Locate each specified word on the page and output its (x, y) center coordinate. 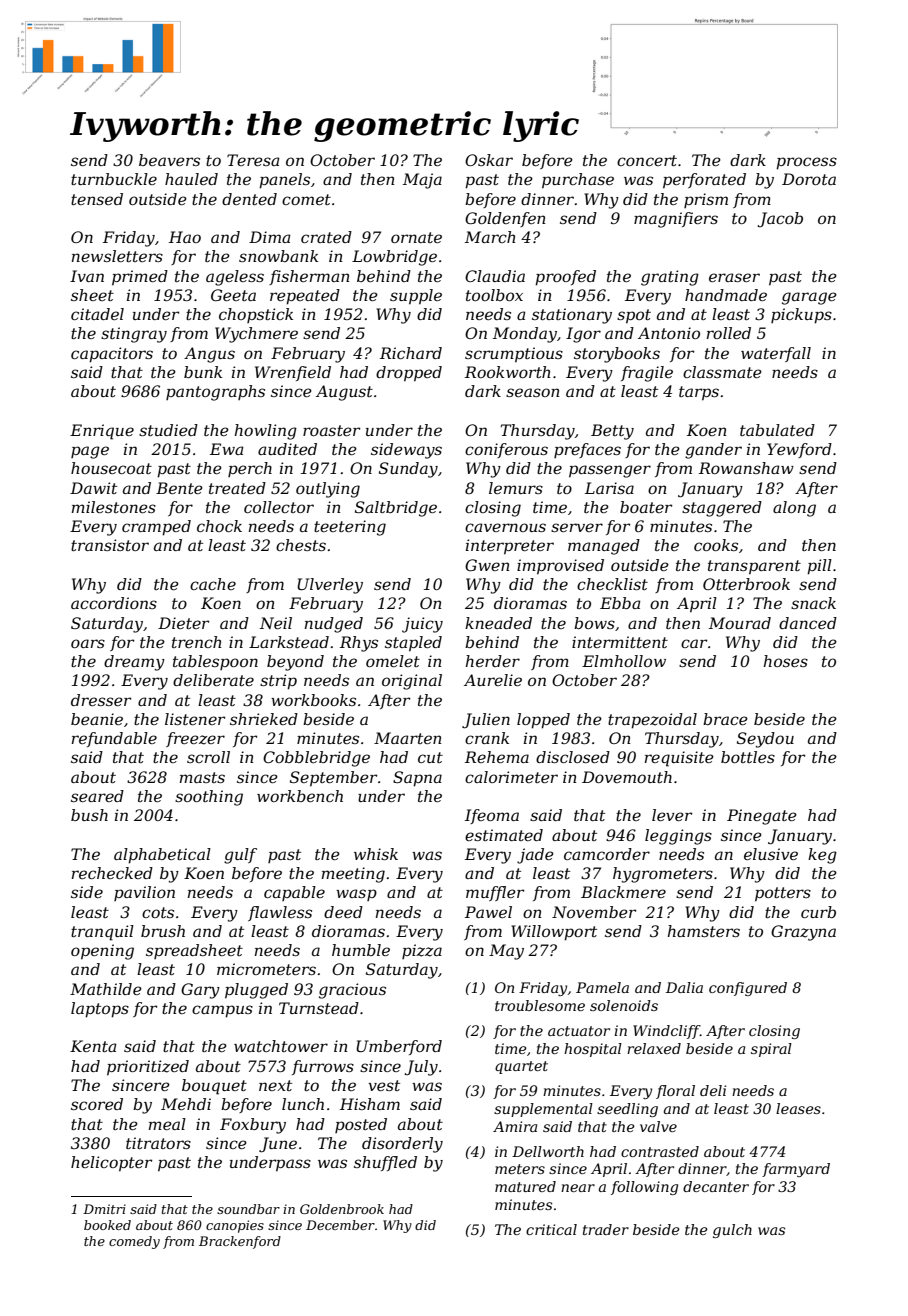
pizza (422, 951)
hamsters (703, 931)
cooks (716, 545)
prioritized (148, 1068)
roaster (331, 430)
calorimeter (511, 777)
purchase (578, 181)
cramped (156, 528)
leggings (678, 837)
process (806, 163)
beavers (169, 160)
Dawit (93, 488)
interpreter (510, 547)
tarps (699, 393)
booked (107, 1225)
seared (97, 796)
